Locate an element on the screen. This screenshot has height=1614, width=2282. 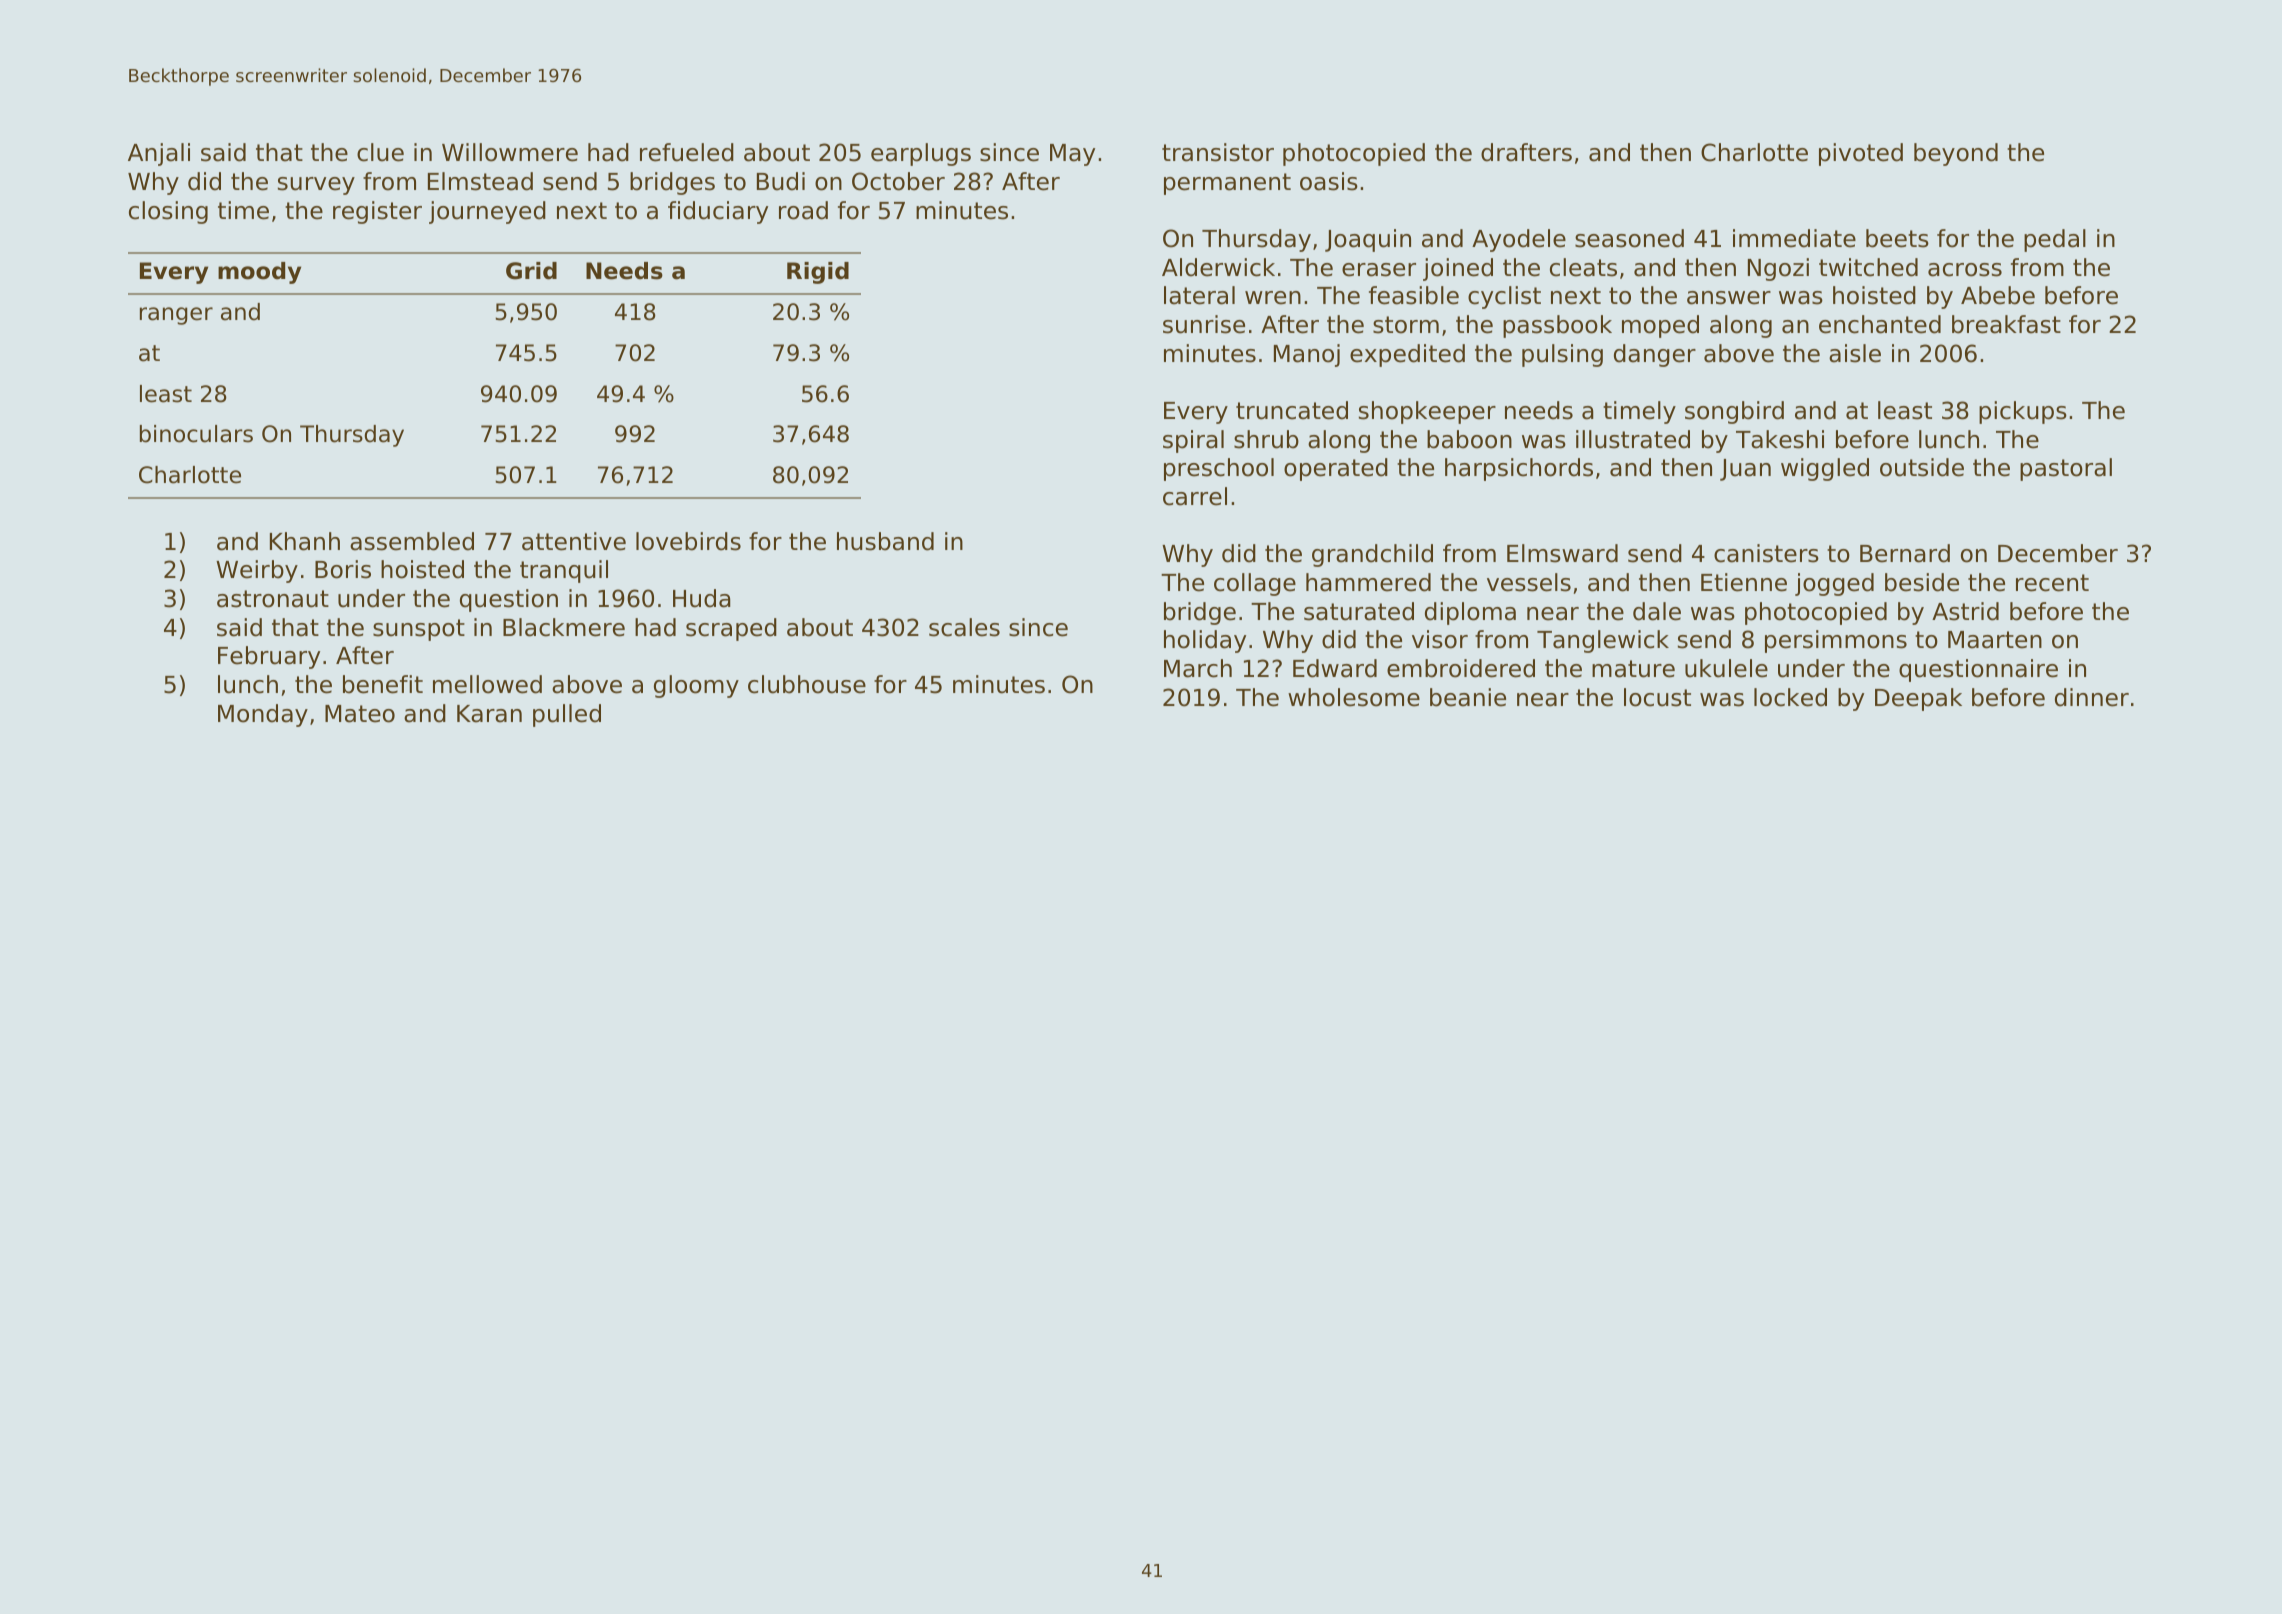
journeyed is located at coordinates (487, 212).
